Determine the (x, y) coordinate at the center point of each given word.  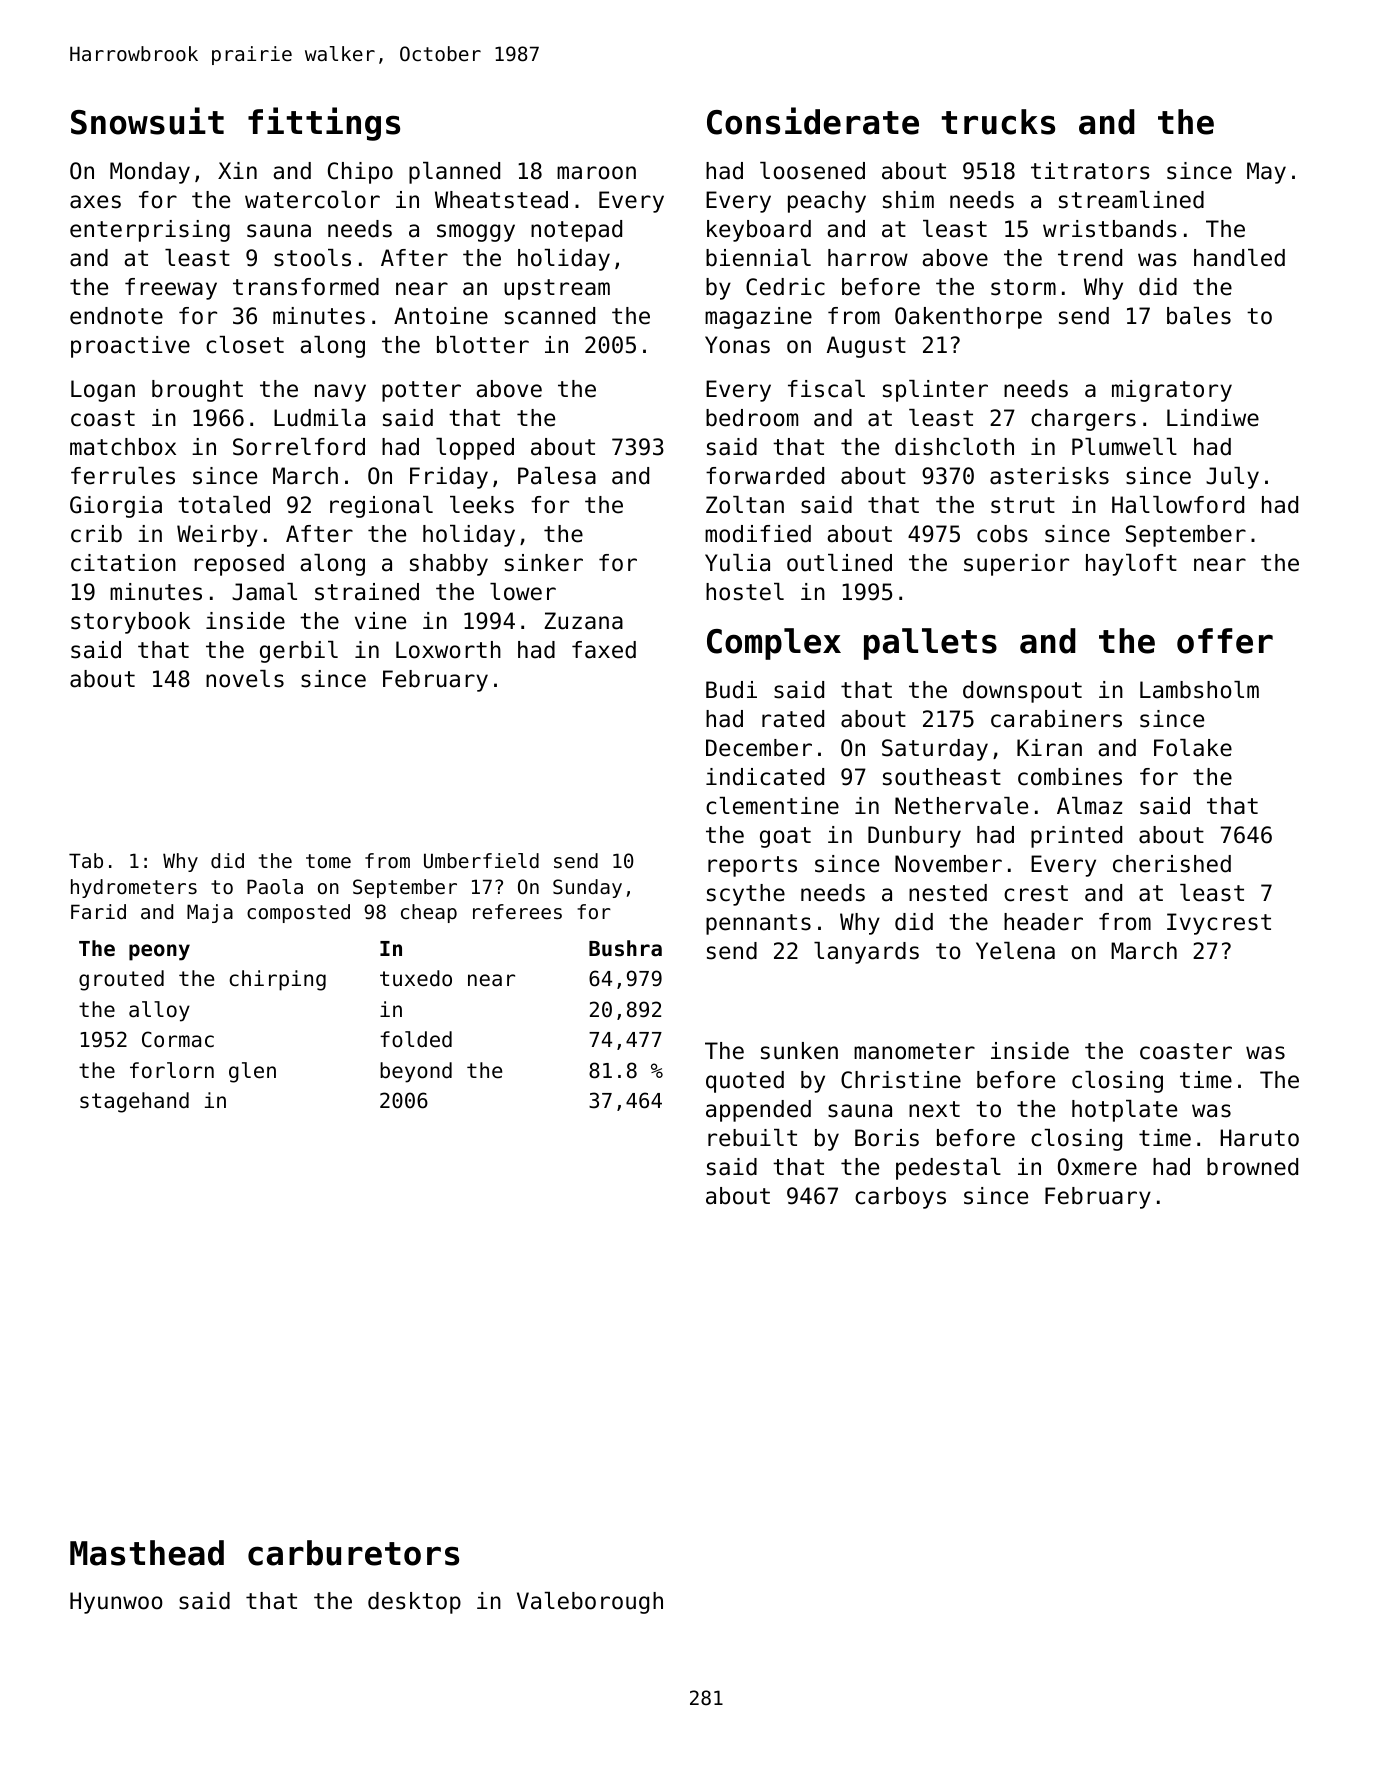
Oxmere (1097, 1167)
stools (312, 258)
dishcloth (954, 447)
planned (454, 173)
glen (252, 1072)
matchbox (123, 447)
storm (1023, 287)
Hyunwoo (116, 1603)
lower (523, 592)
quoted (745, 1082)
